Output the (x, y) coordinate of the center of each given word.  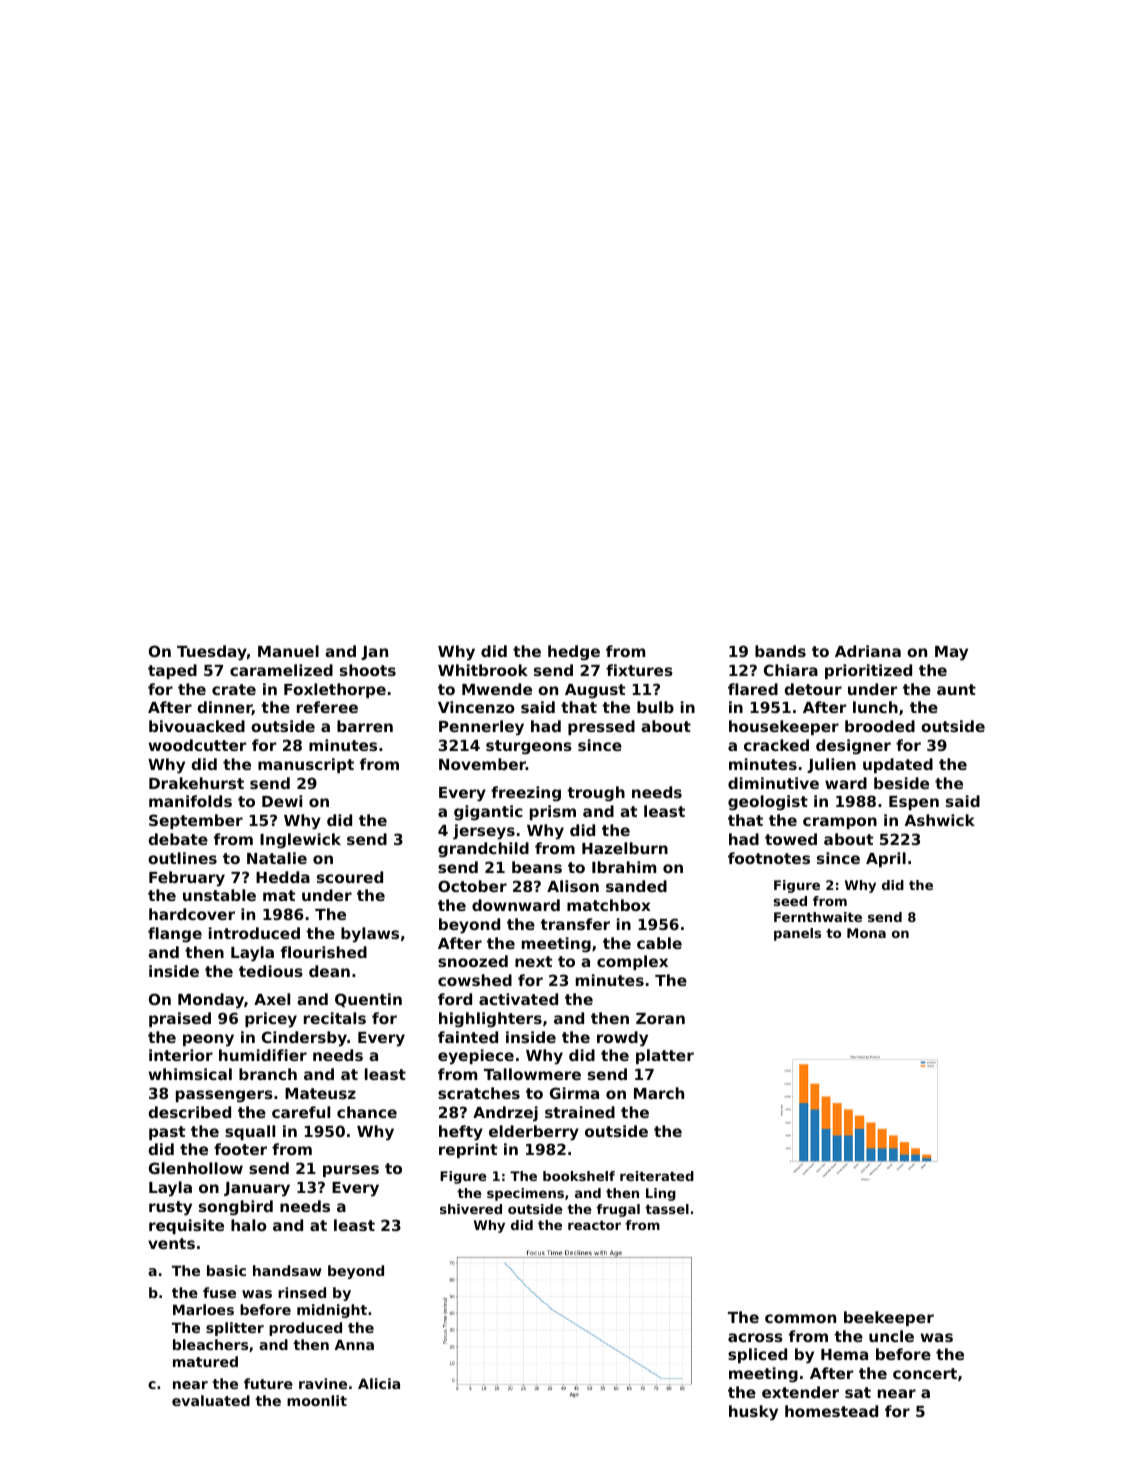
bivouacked (197, 726)
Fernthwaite (818, 917)
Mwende (497, 689)
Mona (866, 933)
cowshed (475, 980)
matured (205, 1361)
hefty (461, 1133)
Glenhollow (196, 1168)
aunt (956, 689)
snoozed (473, 961)
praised (180, 1019)
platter (665, 1056)
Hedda (283, 877)
